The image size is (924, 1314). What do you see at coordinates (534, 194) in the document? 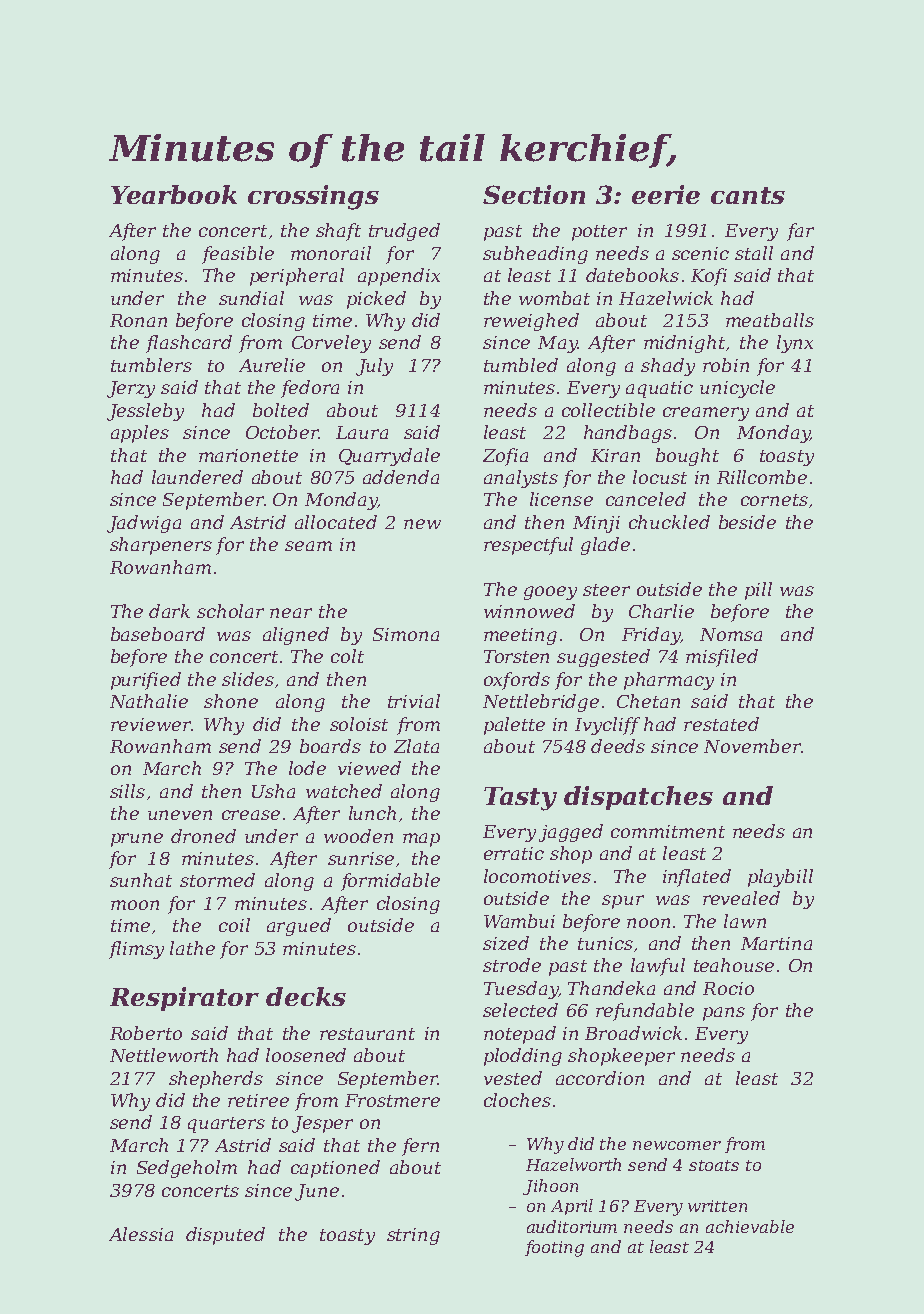
I see `Section` at bounding box center [534, 194].
